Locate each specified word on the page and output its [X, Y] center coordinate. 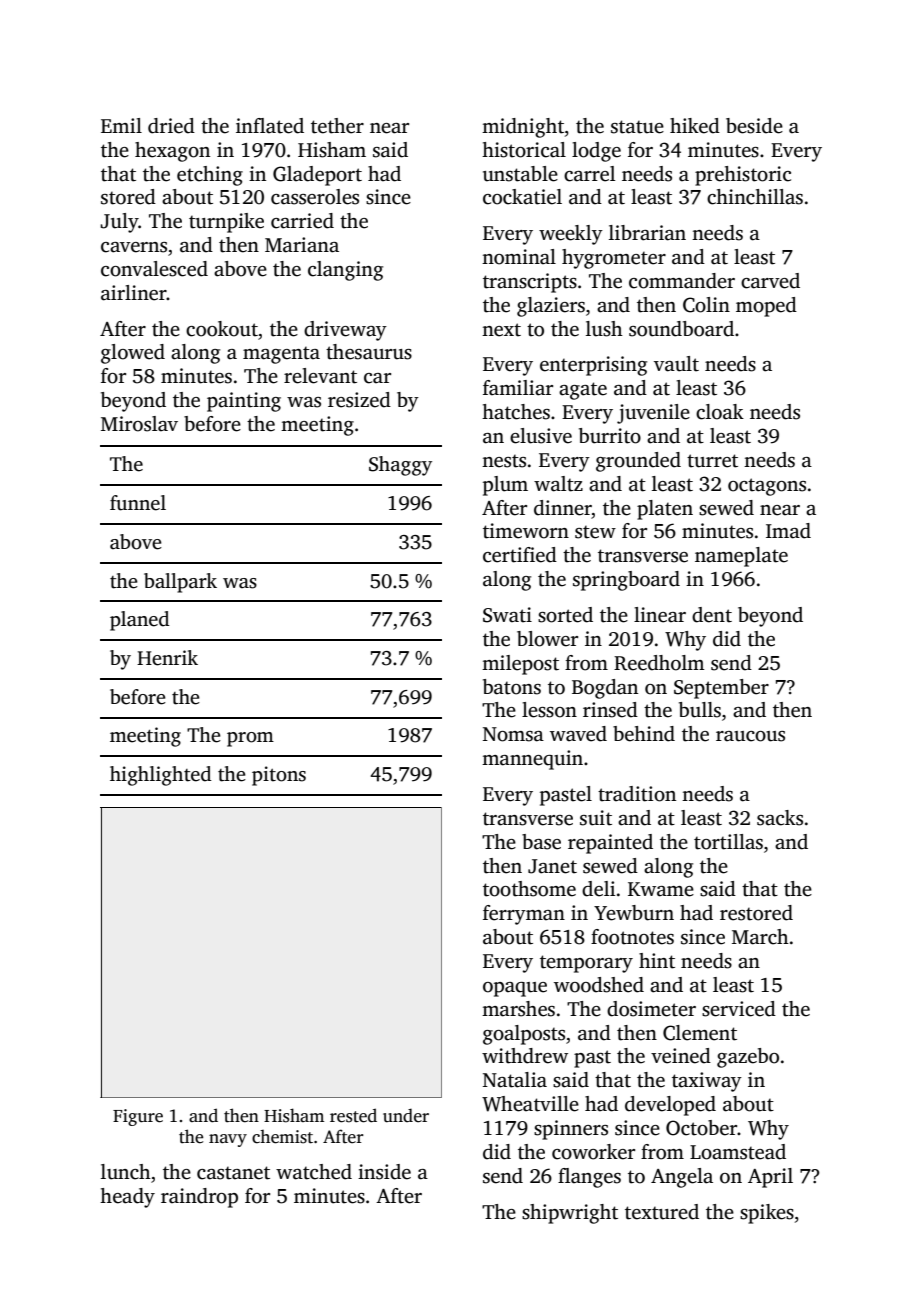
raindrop [199, 1198]
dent [712, 615]
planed [140, 621]
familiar [518, 388]
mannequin [532, 760]
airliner [134, 293]
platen [665, 510]
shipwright [570, 1214]
